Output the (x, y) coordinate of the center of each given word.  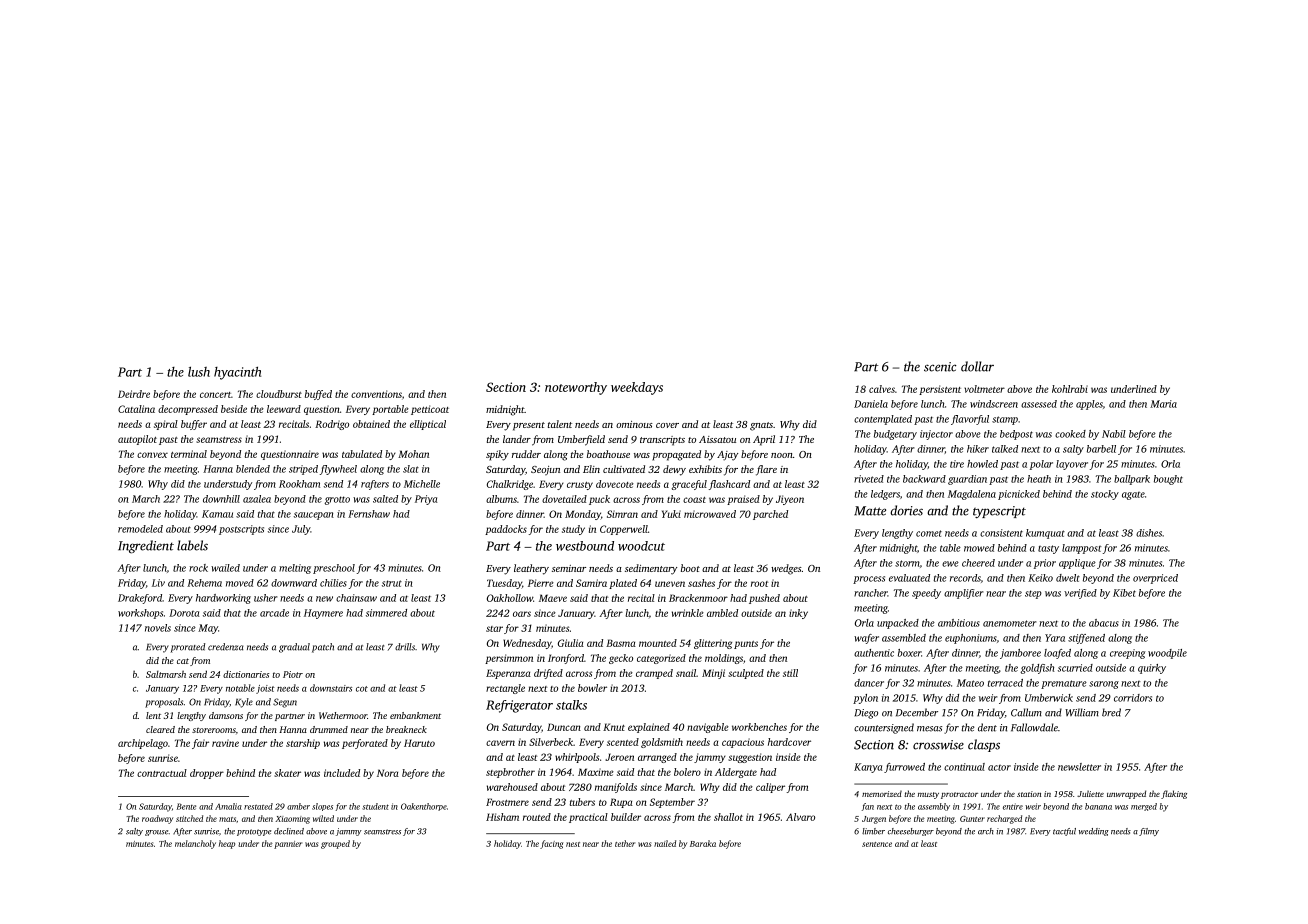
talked (1005, 449)
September (672, 803)
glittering (713, 644)
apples (1089, 405)
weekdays (637, 388)
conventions (376, 394)
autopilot (137, 440)
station (1029, 794)
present (529, 426)
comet (929, 533)
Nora (388, 773)
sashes (701, 583)
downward (294, 583)
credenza (225, 647)
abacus (1104, 623)
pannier (288, 845)
